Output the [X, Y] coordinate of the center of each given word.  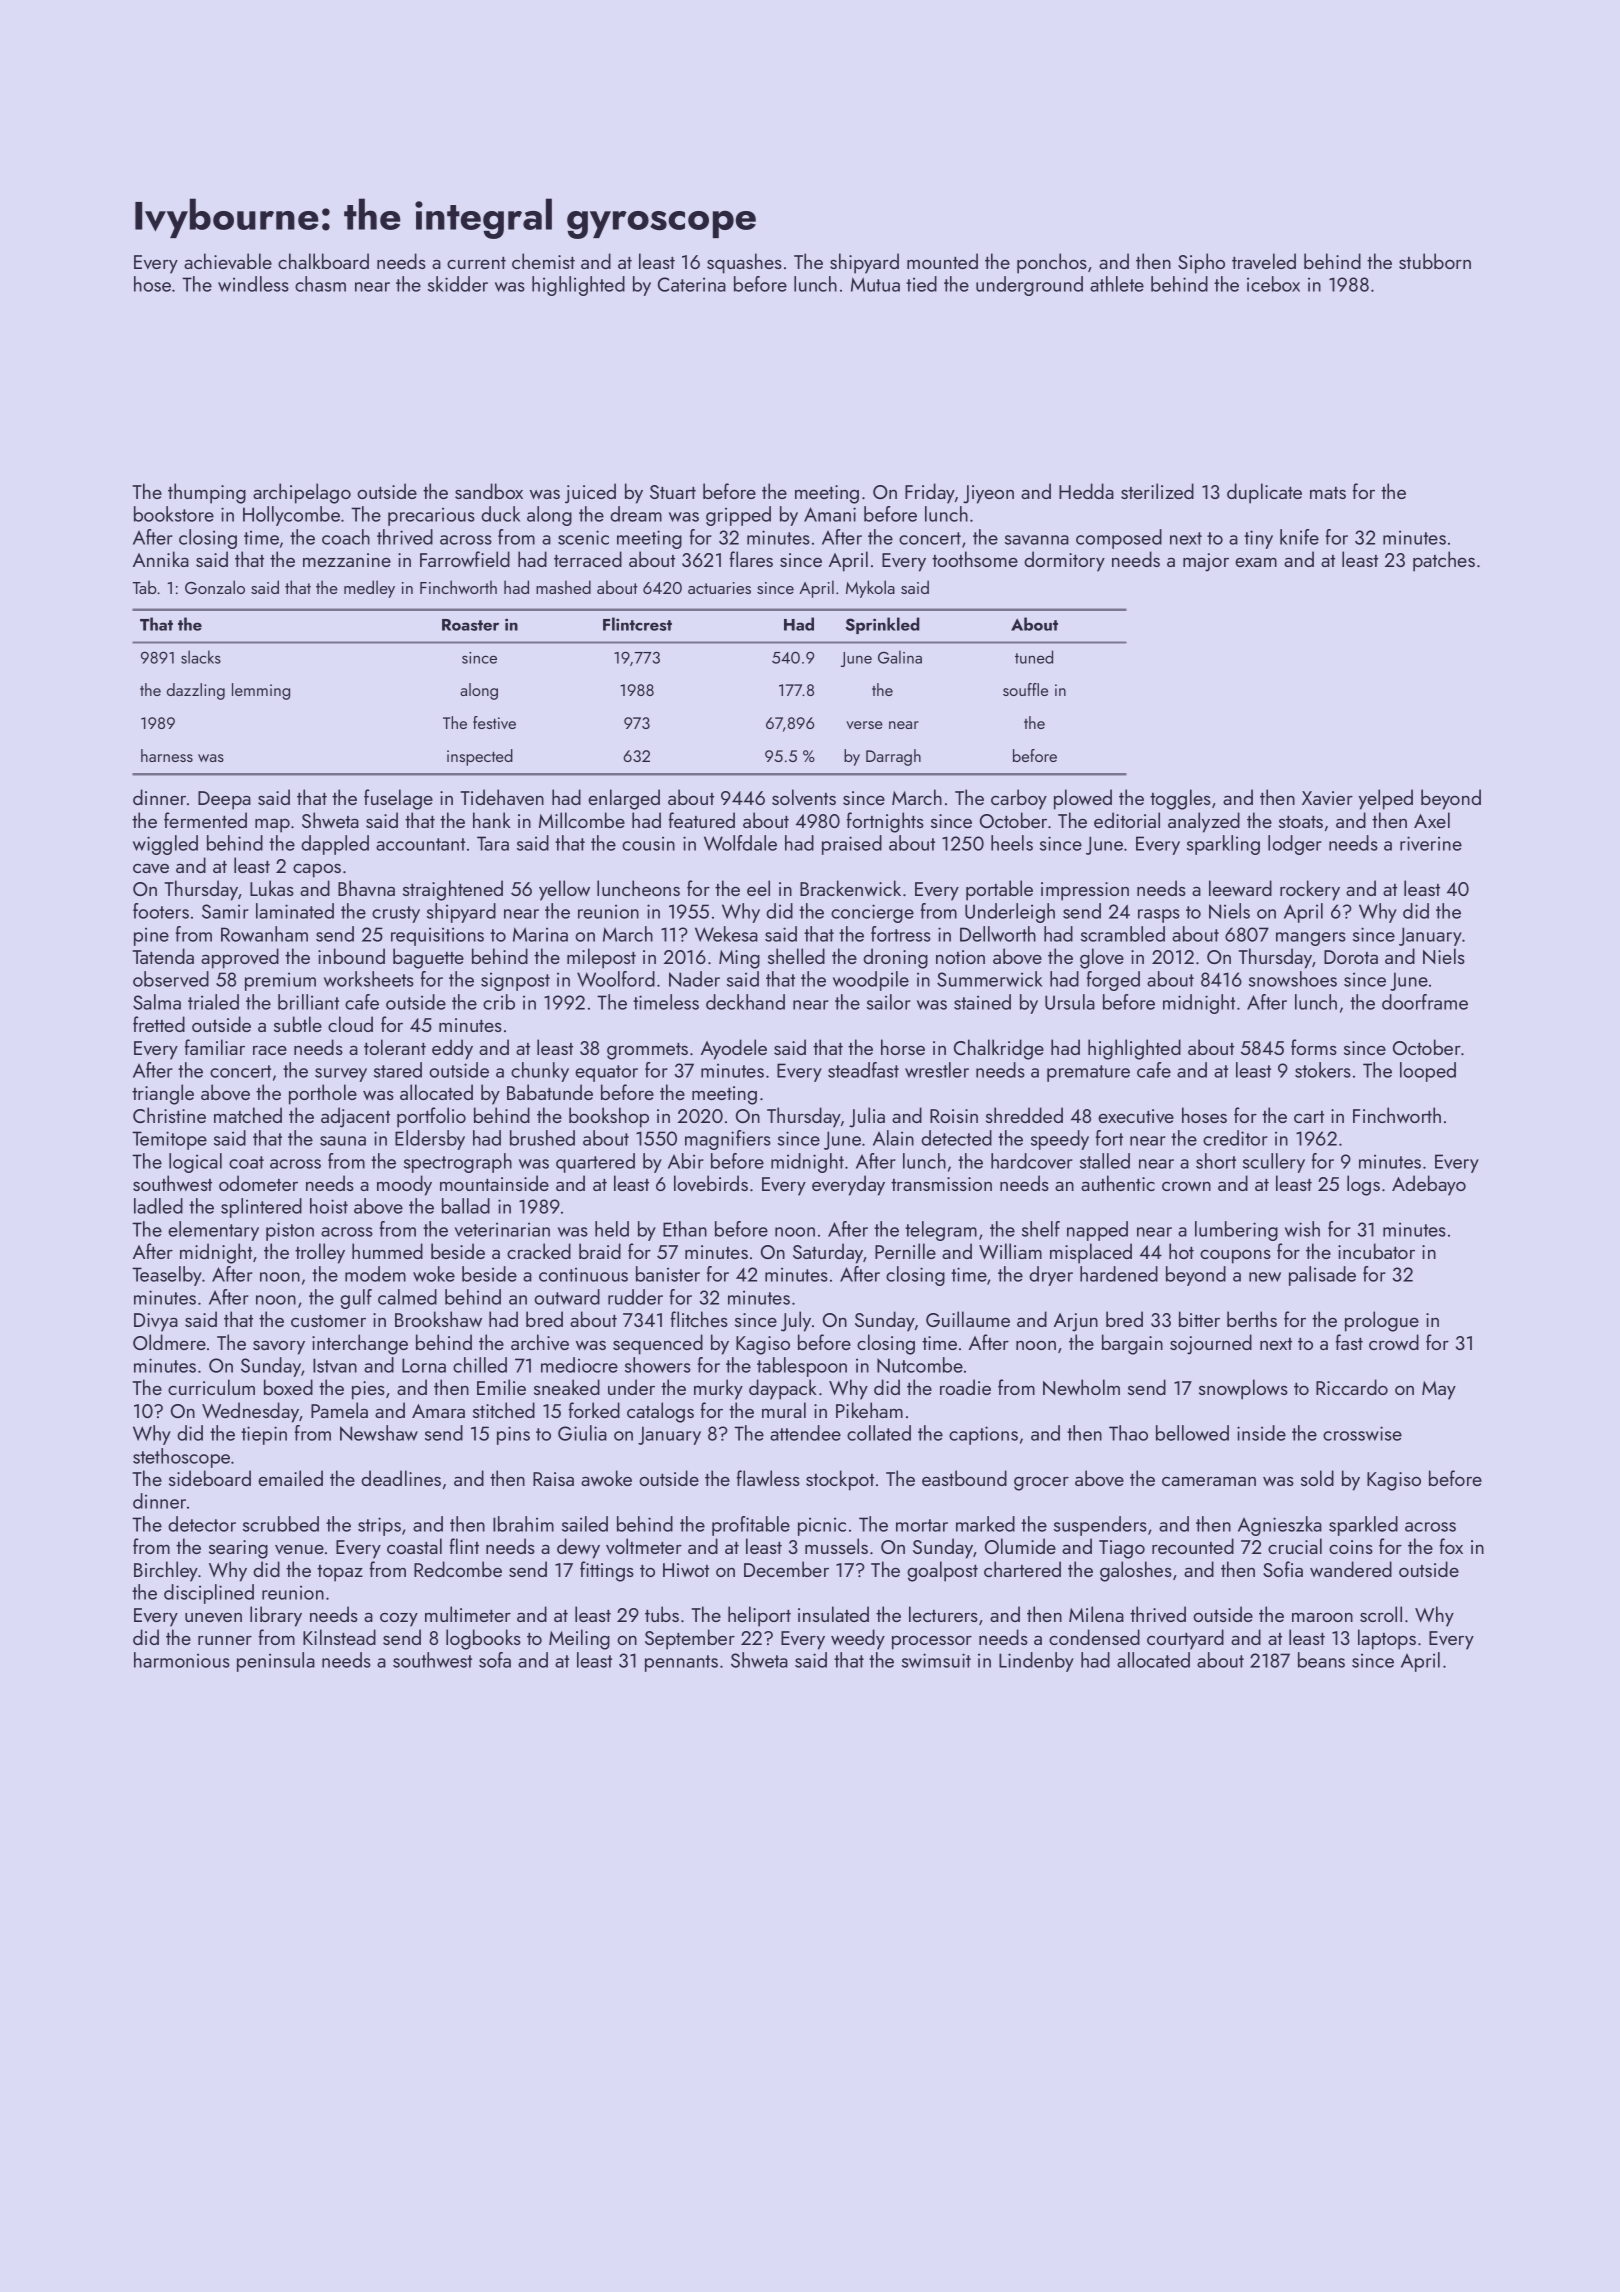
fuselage [398, 799]
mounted [942, 261]
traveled [1264, 261]
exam [1256, 562]
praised [852, 845]
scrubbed [281, 1524]
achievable [228, 261]
